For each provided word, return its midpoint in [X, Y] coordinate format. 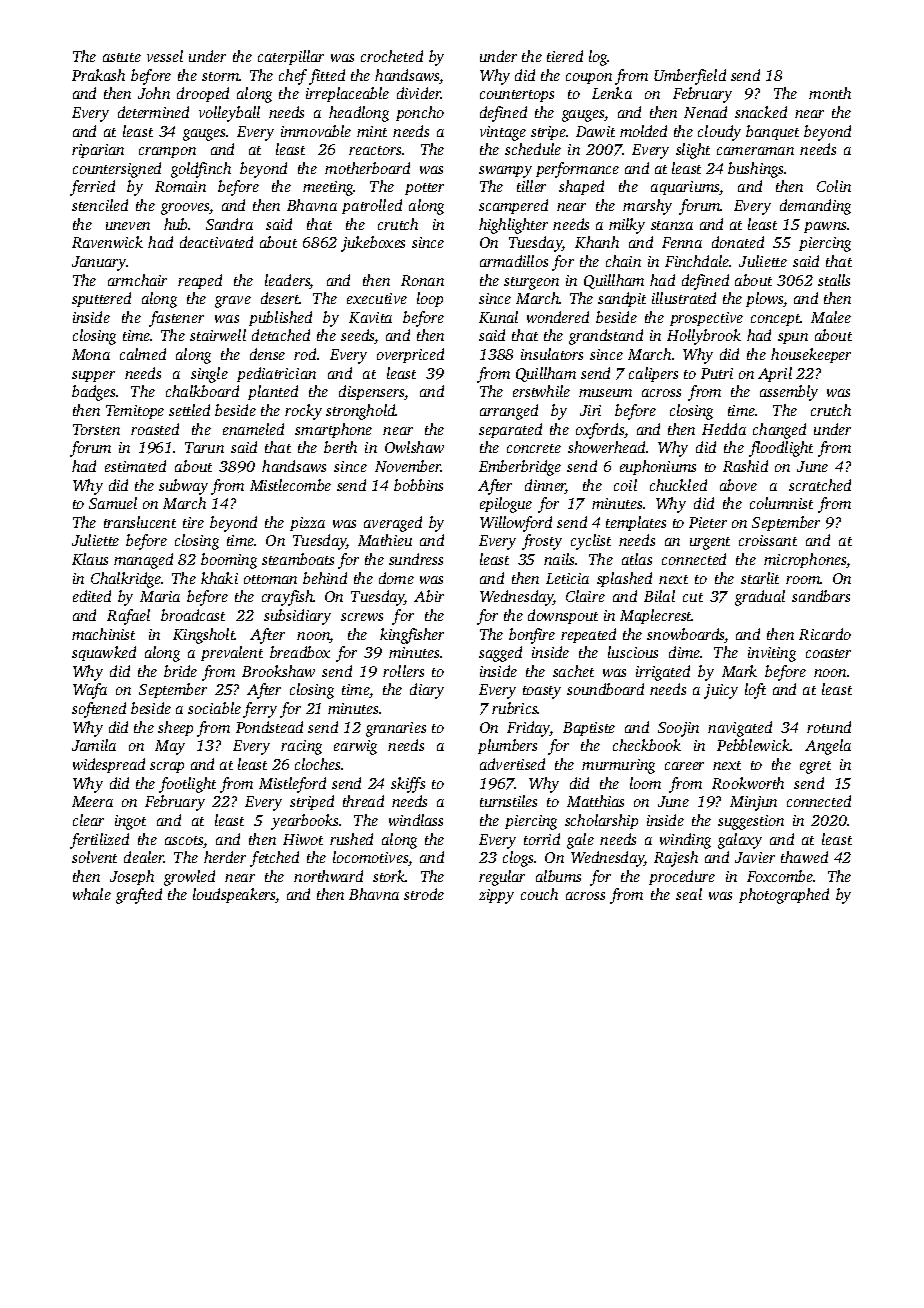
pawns [825, 227]
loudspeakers [234, 895]
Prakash [98, 75]
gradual [760, 598]
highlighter [513, 226]
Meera [92, 801]
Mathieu [385, 540]
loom [645, 783]
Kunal [498, 317]
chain [623, 261]
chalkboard [202, 391]
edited [92, 596]
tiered [565, 56]
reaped [200, 281]
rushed [351, 839]
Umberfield [690, 77]
